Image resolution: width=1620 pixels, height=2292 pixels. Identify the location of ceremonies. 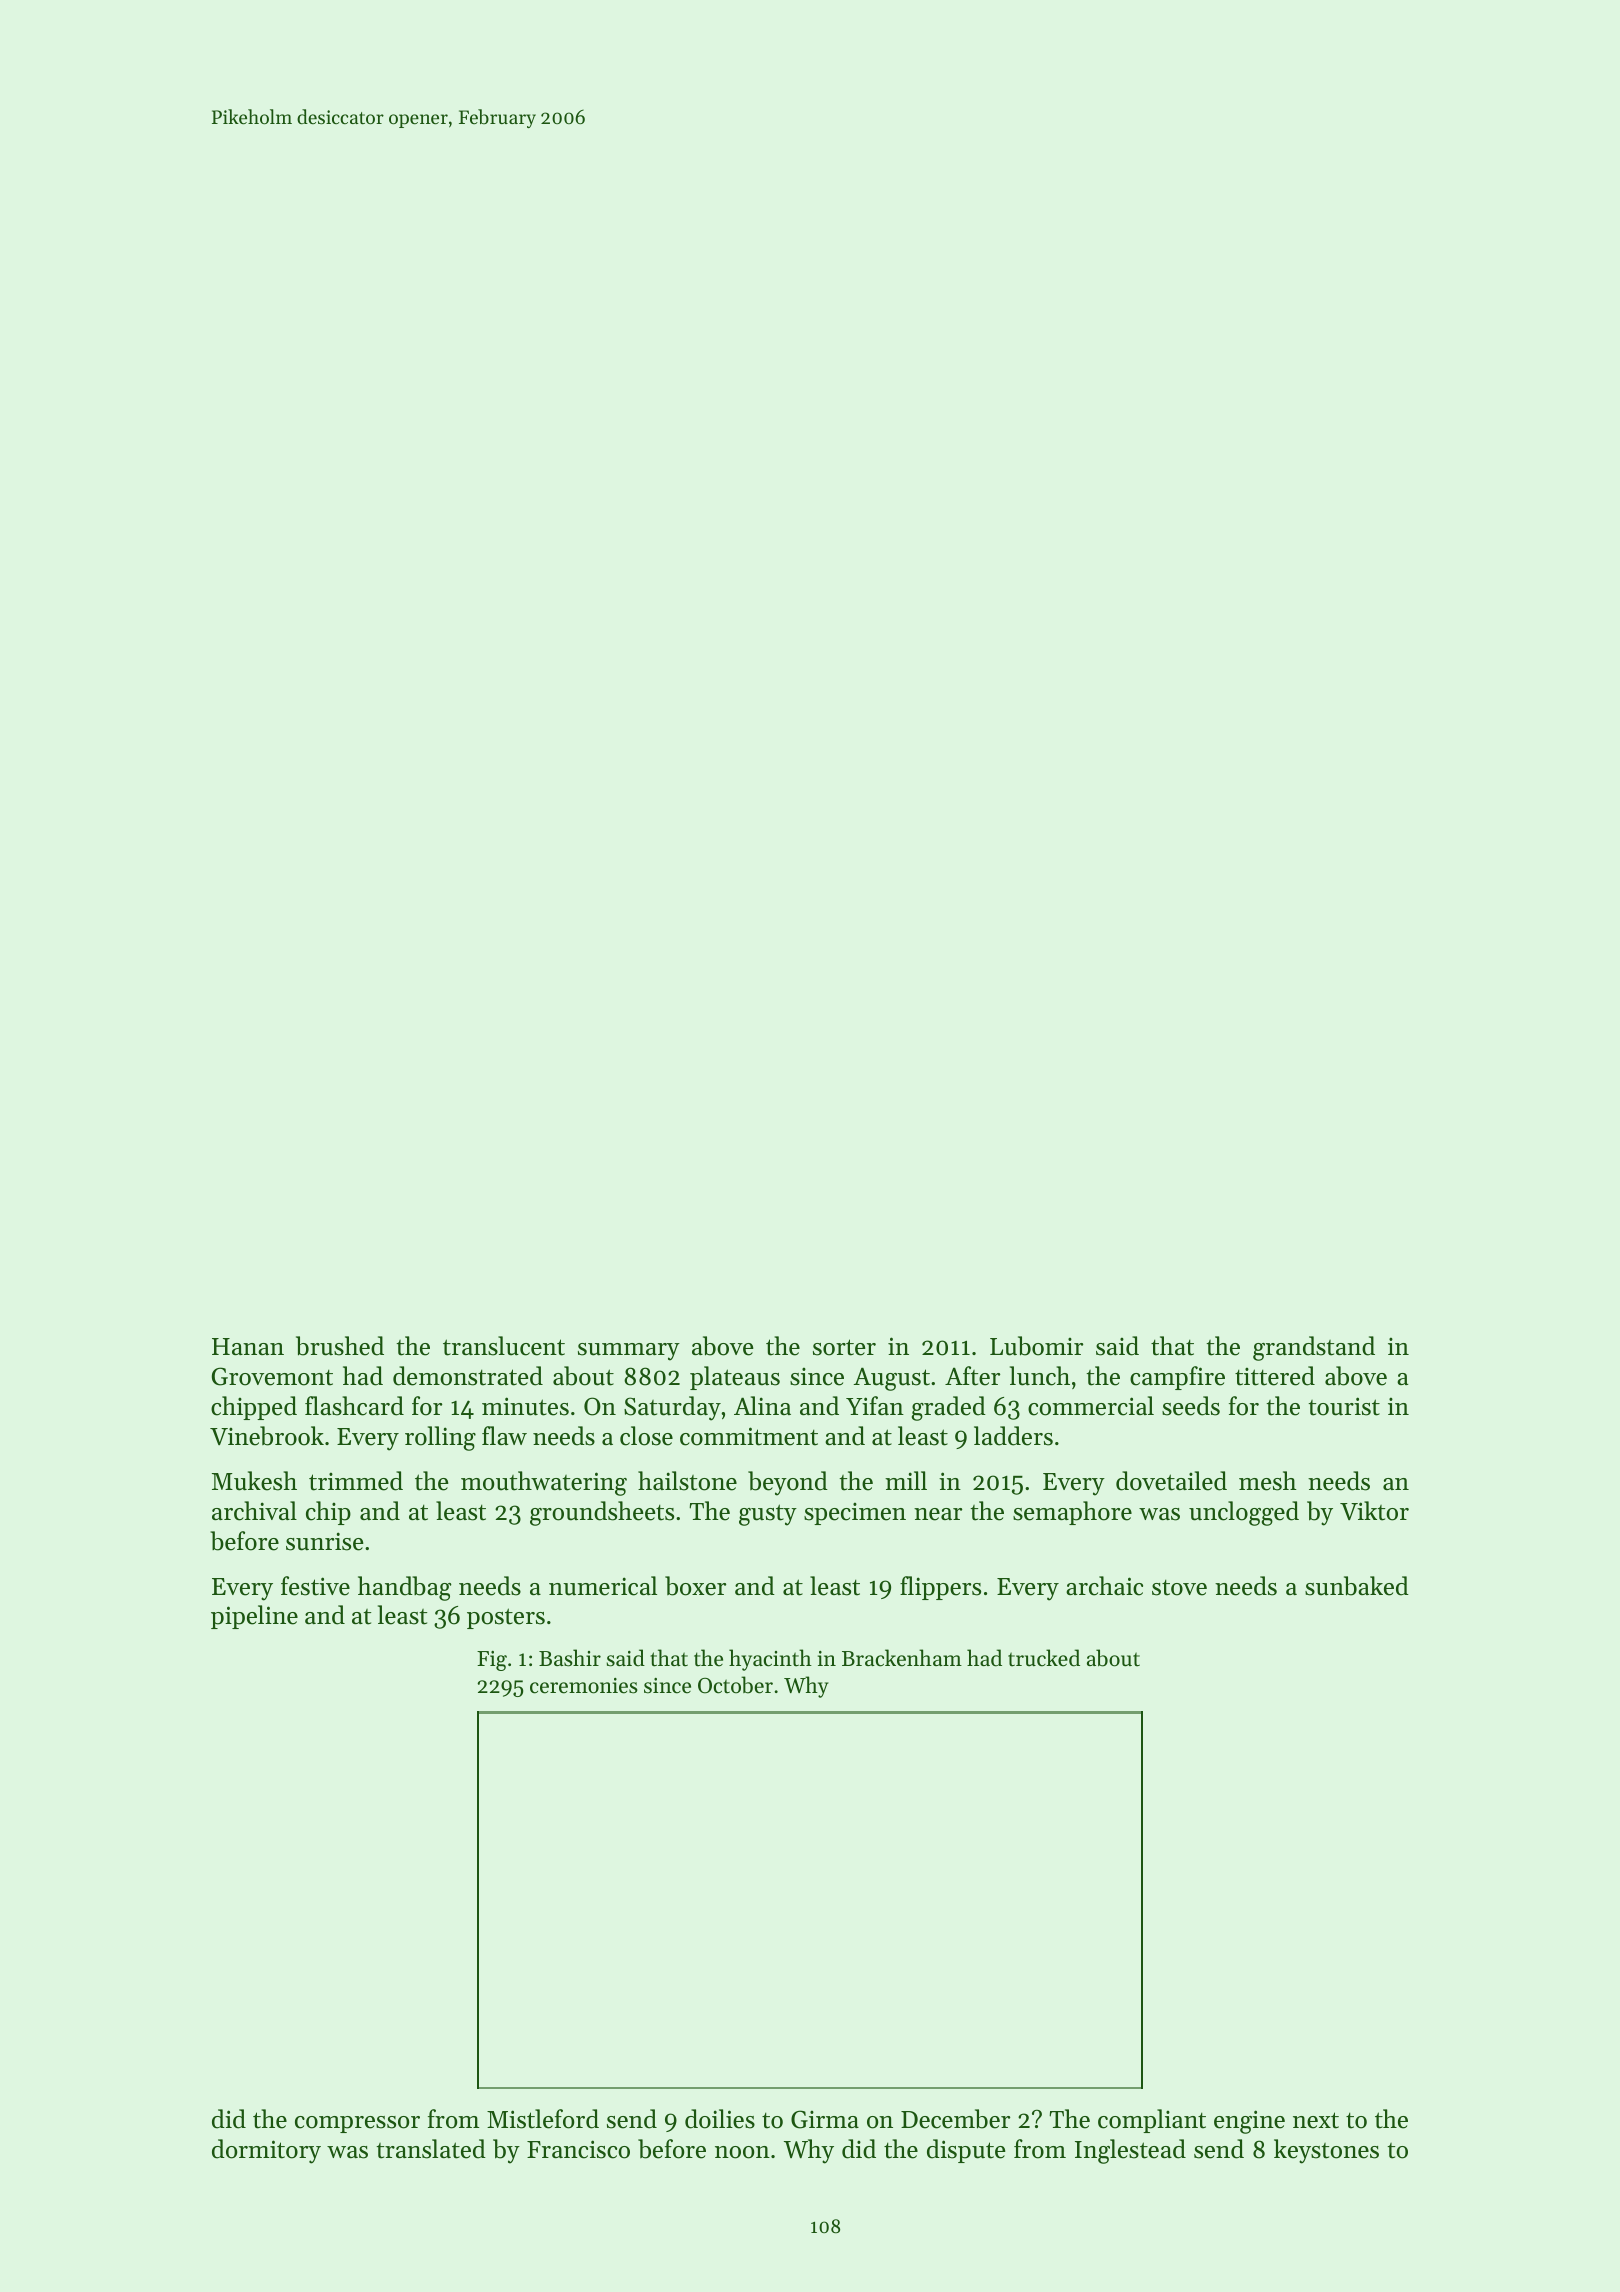
(584, 1686).
